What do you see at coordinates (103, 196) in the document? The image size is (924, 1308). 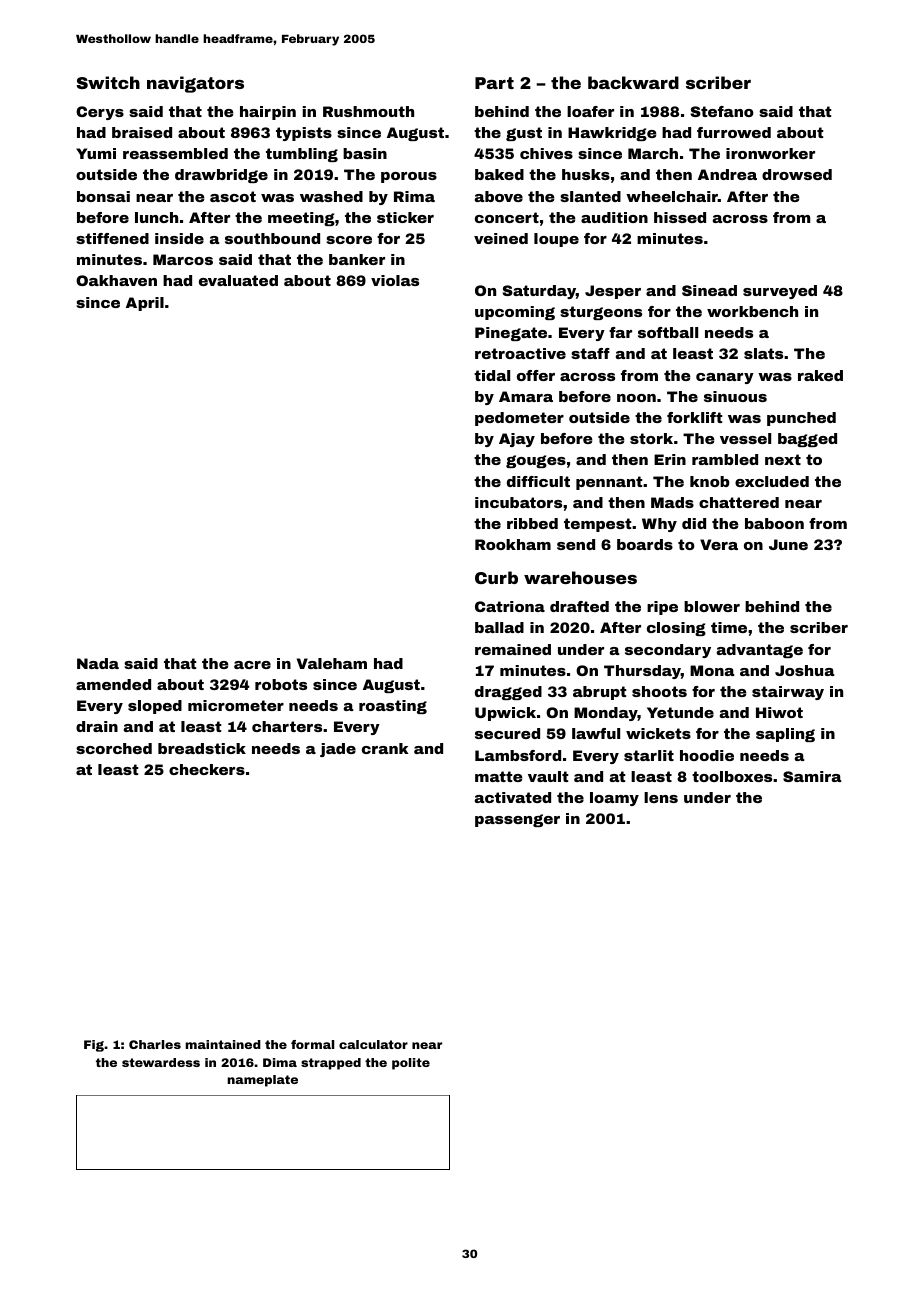 I see `bonsai` at bounding box center [103, 196].
